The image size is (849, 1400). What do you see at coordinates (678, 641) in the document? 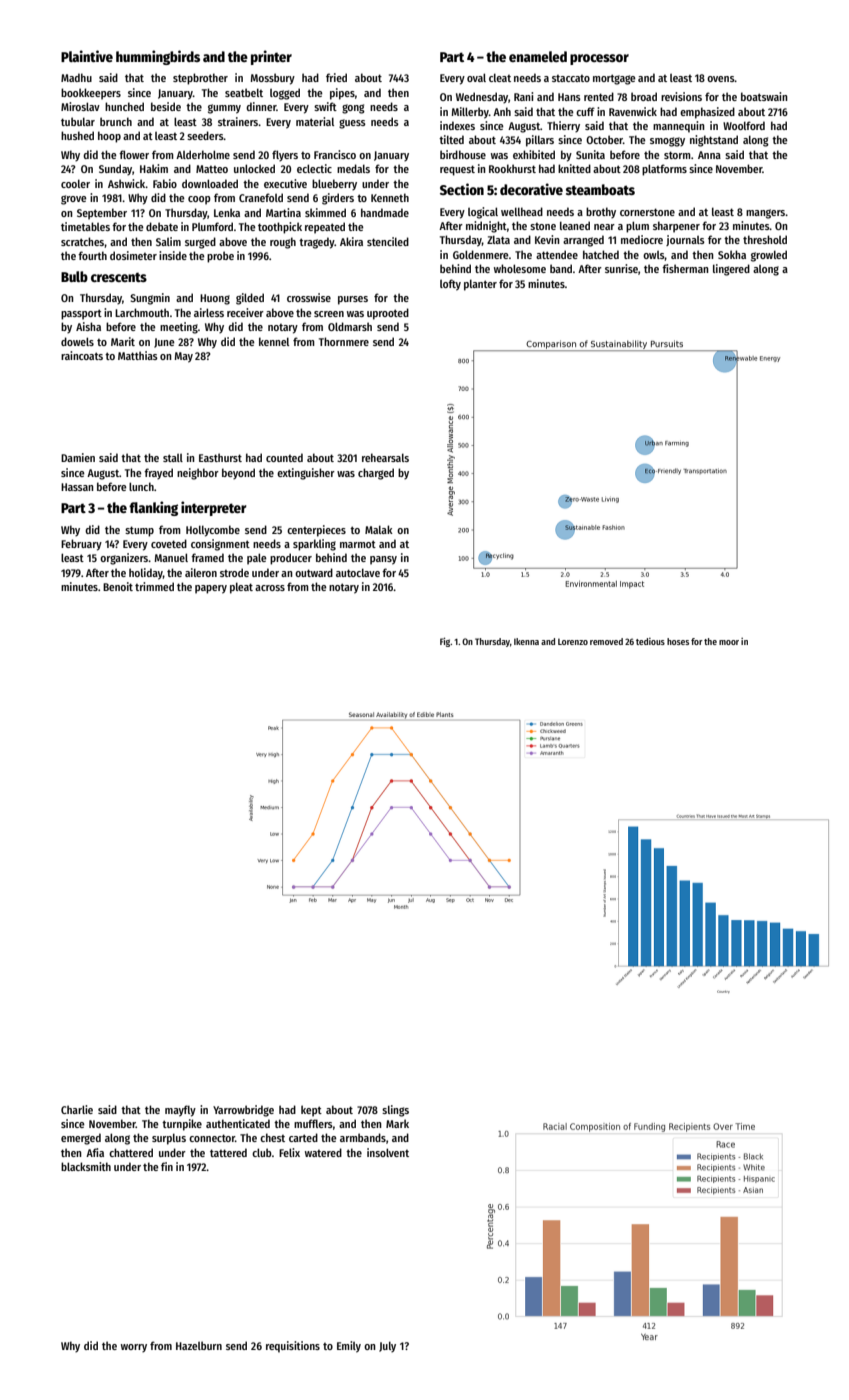
I see `hoses` at bounding box center [678, 641].
